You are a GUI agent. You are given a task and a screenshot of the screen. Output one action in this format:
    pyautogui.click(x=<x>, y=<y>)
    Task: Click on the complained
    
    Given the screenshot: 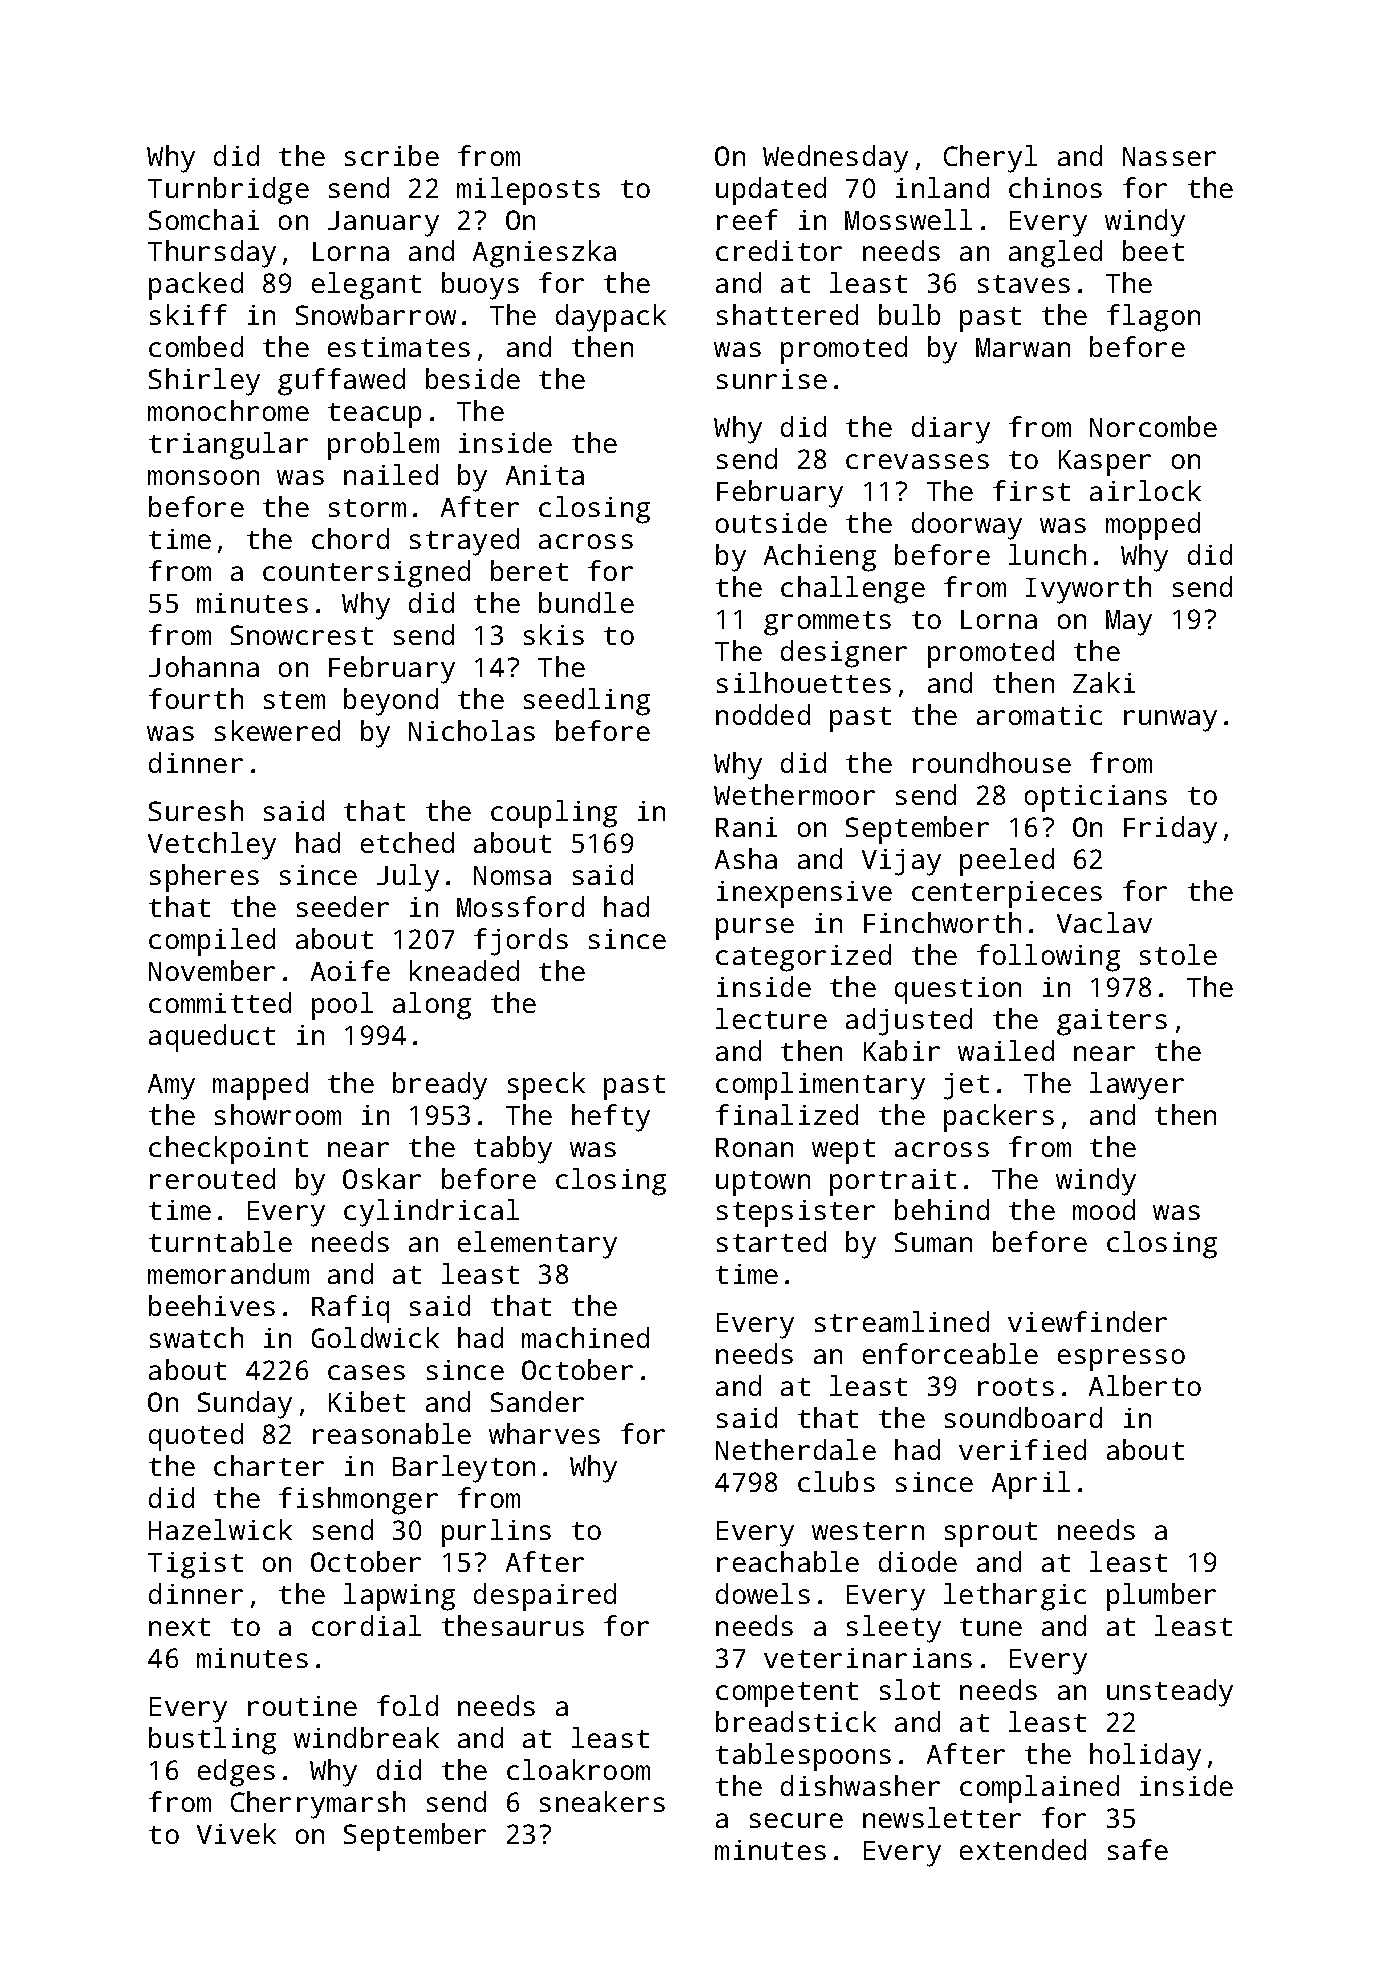 What is the action you would take?
    pyautogui.click(x=1039, y=1789)
